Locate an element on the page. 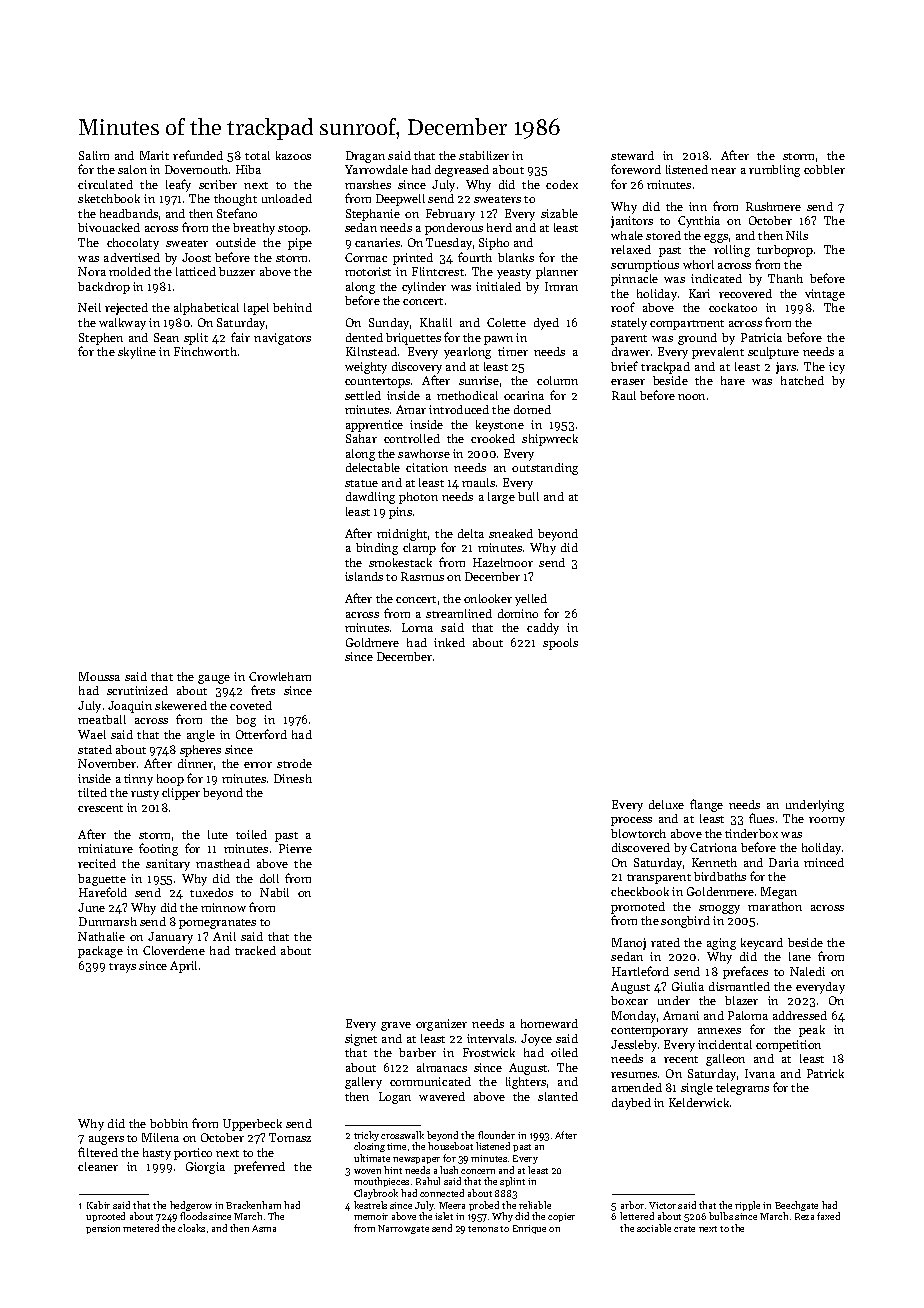  Sahar is located at coordinates (361, 438).
